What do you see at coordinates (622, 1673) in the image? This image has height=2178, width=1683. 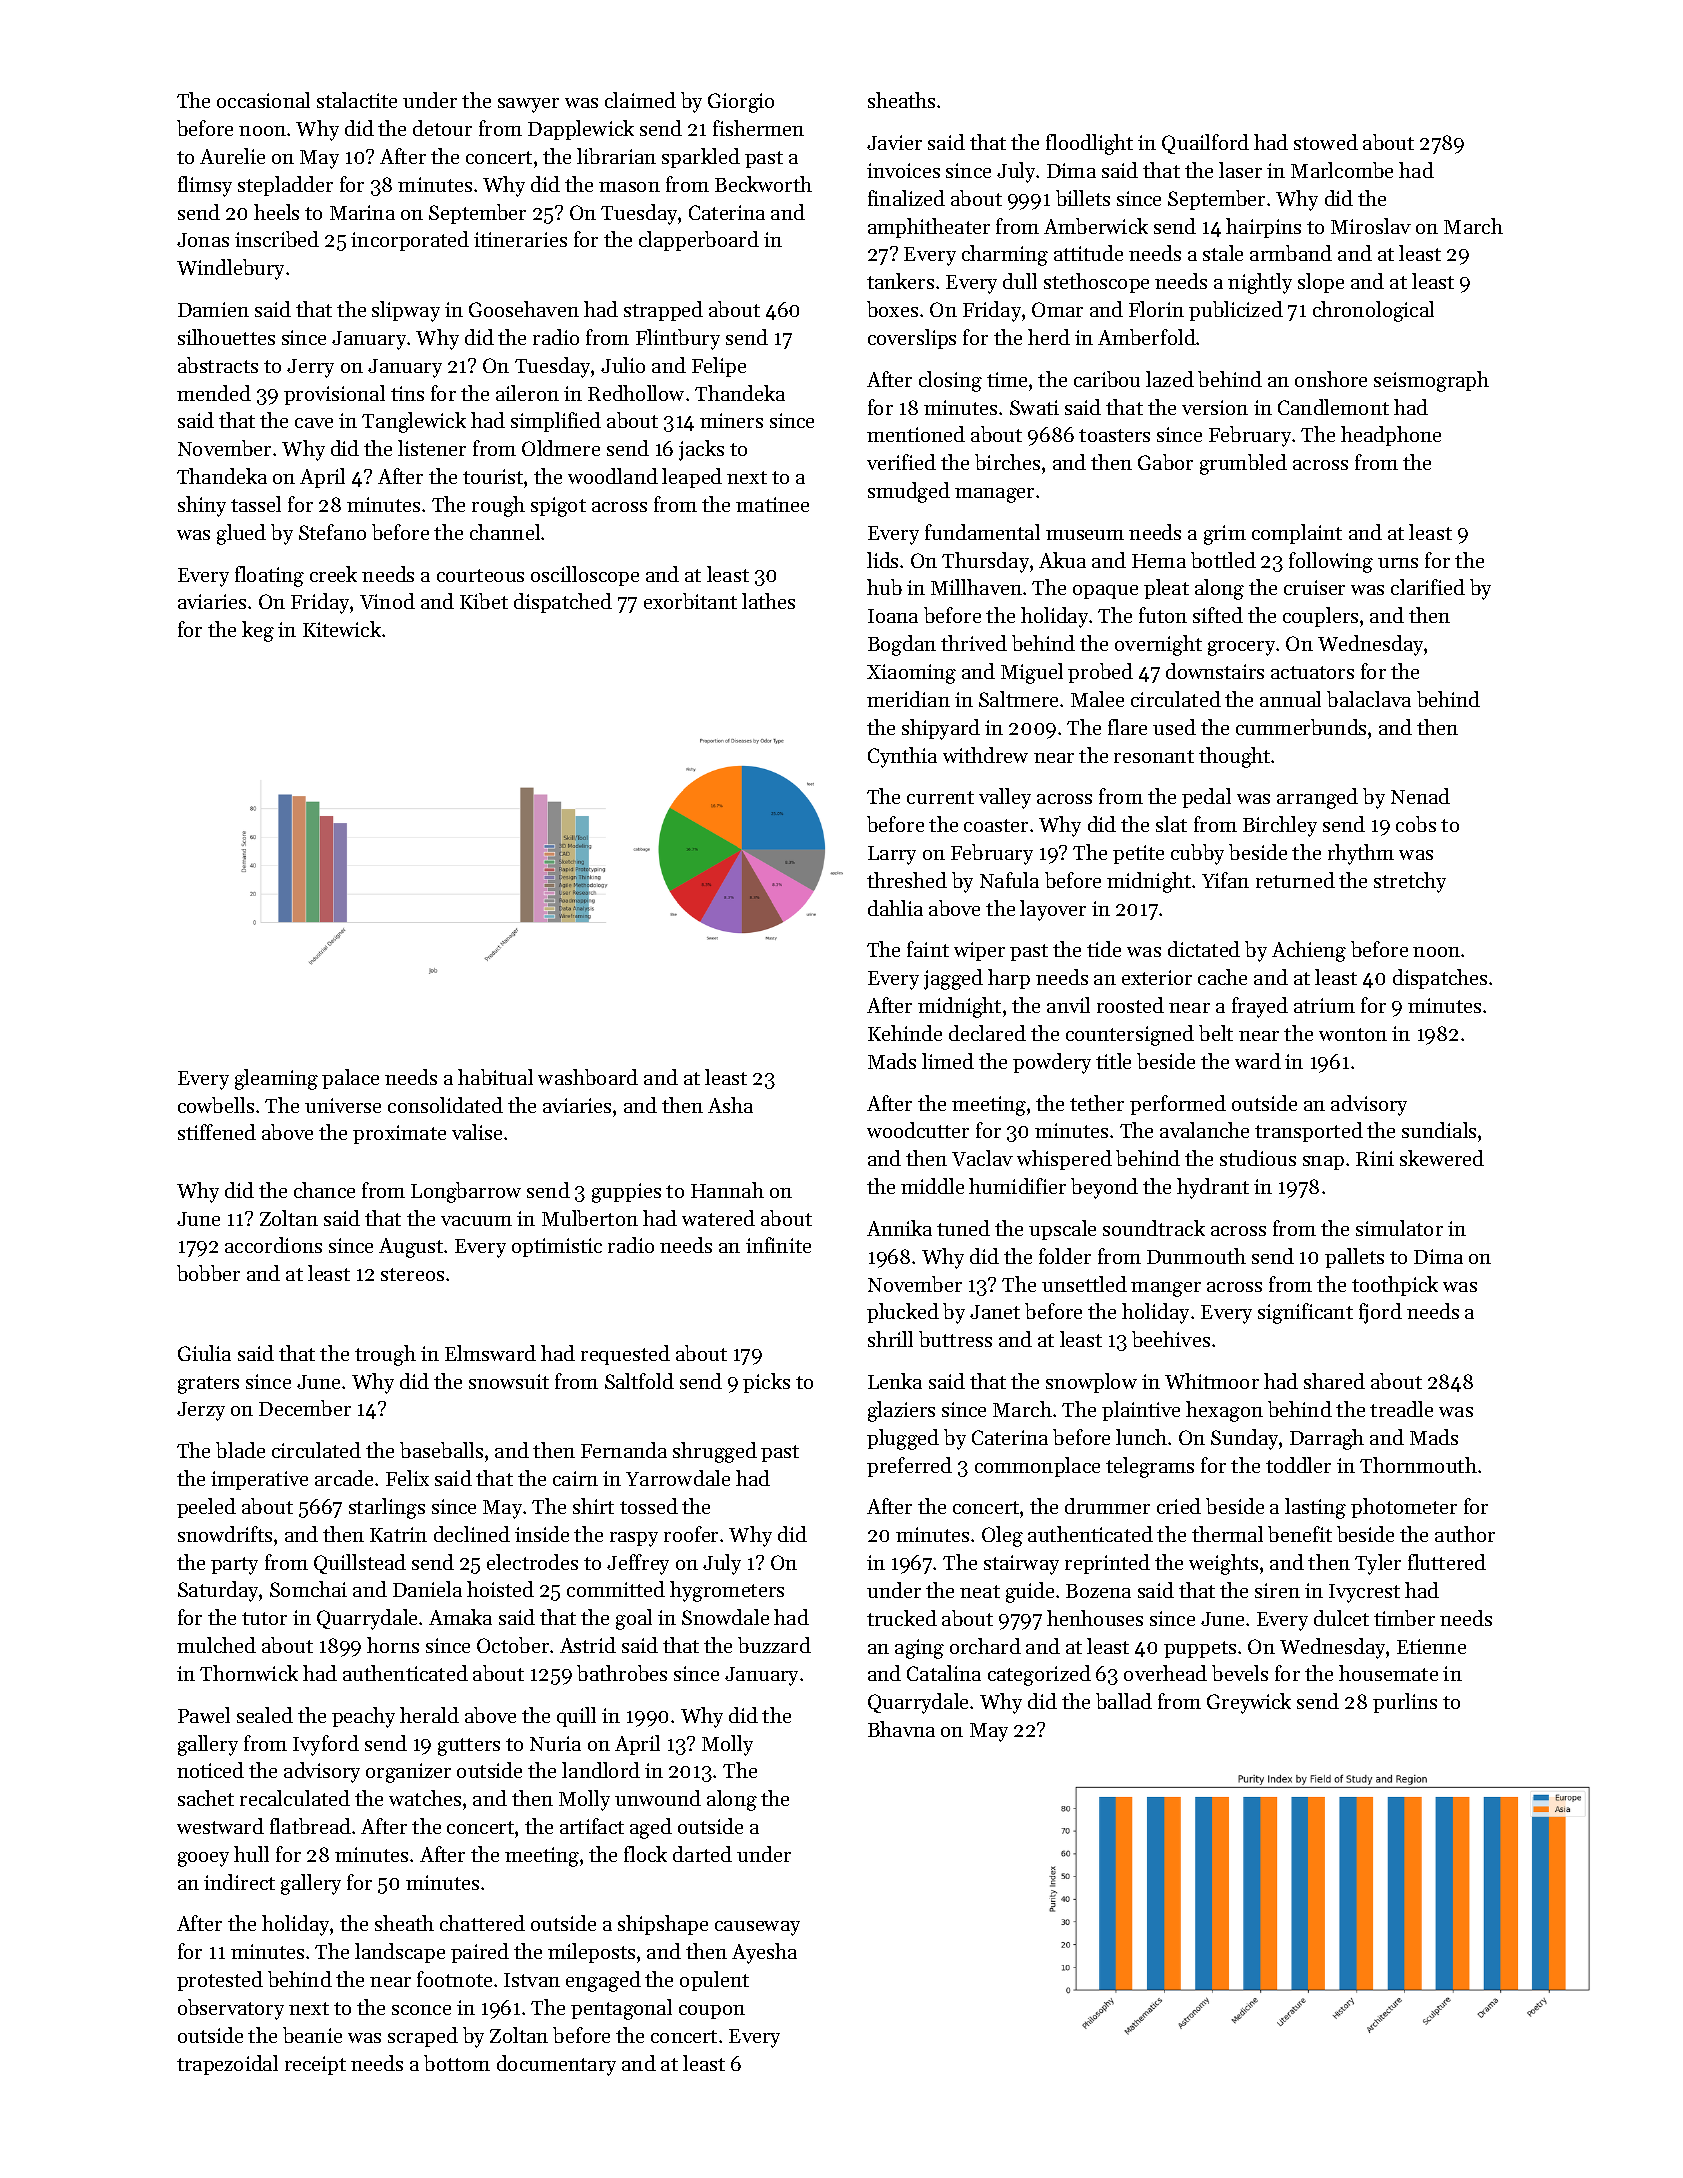 I see `bathrobes` at bounding box center [622, 1673].
